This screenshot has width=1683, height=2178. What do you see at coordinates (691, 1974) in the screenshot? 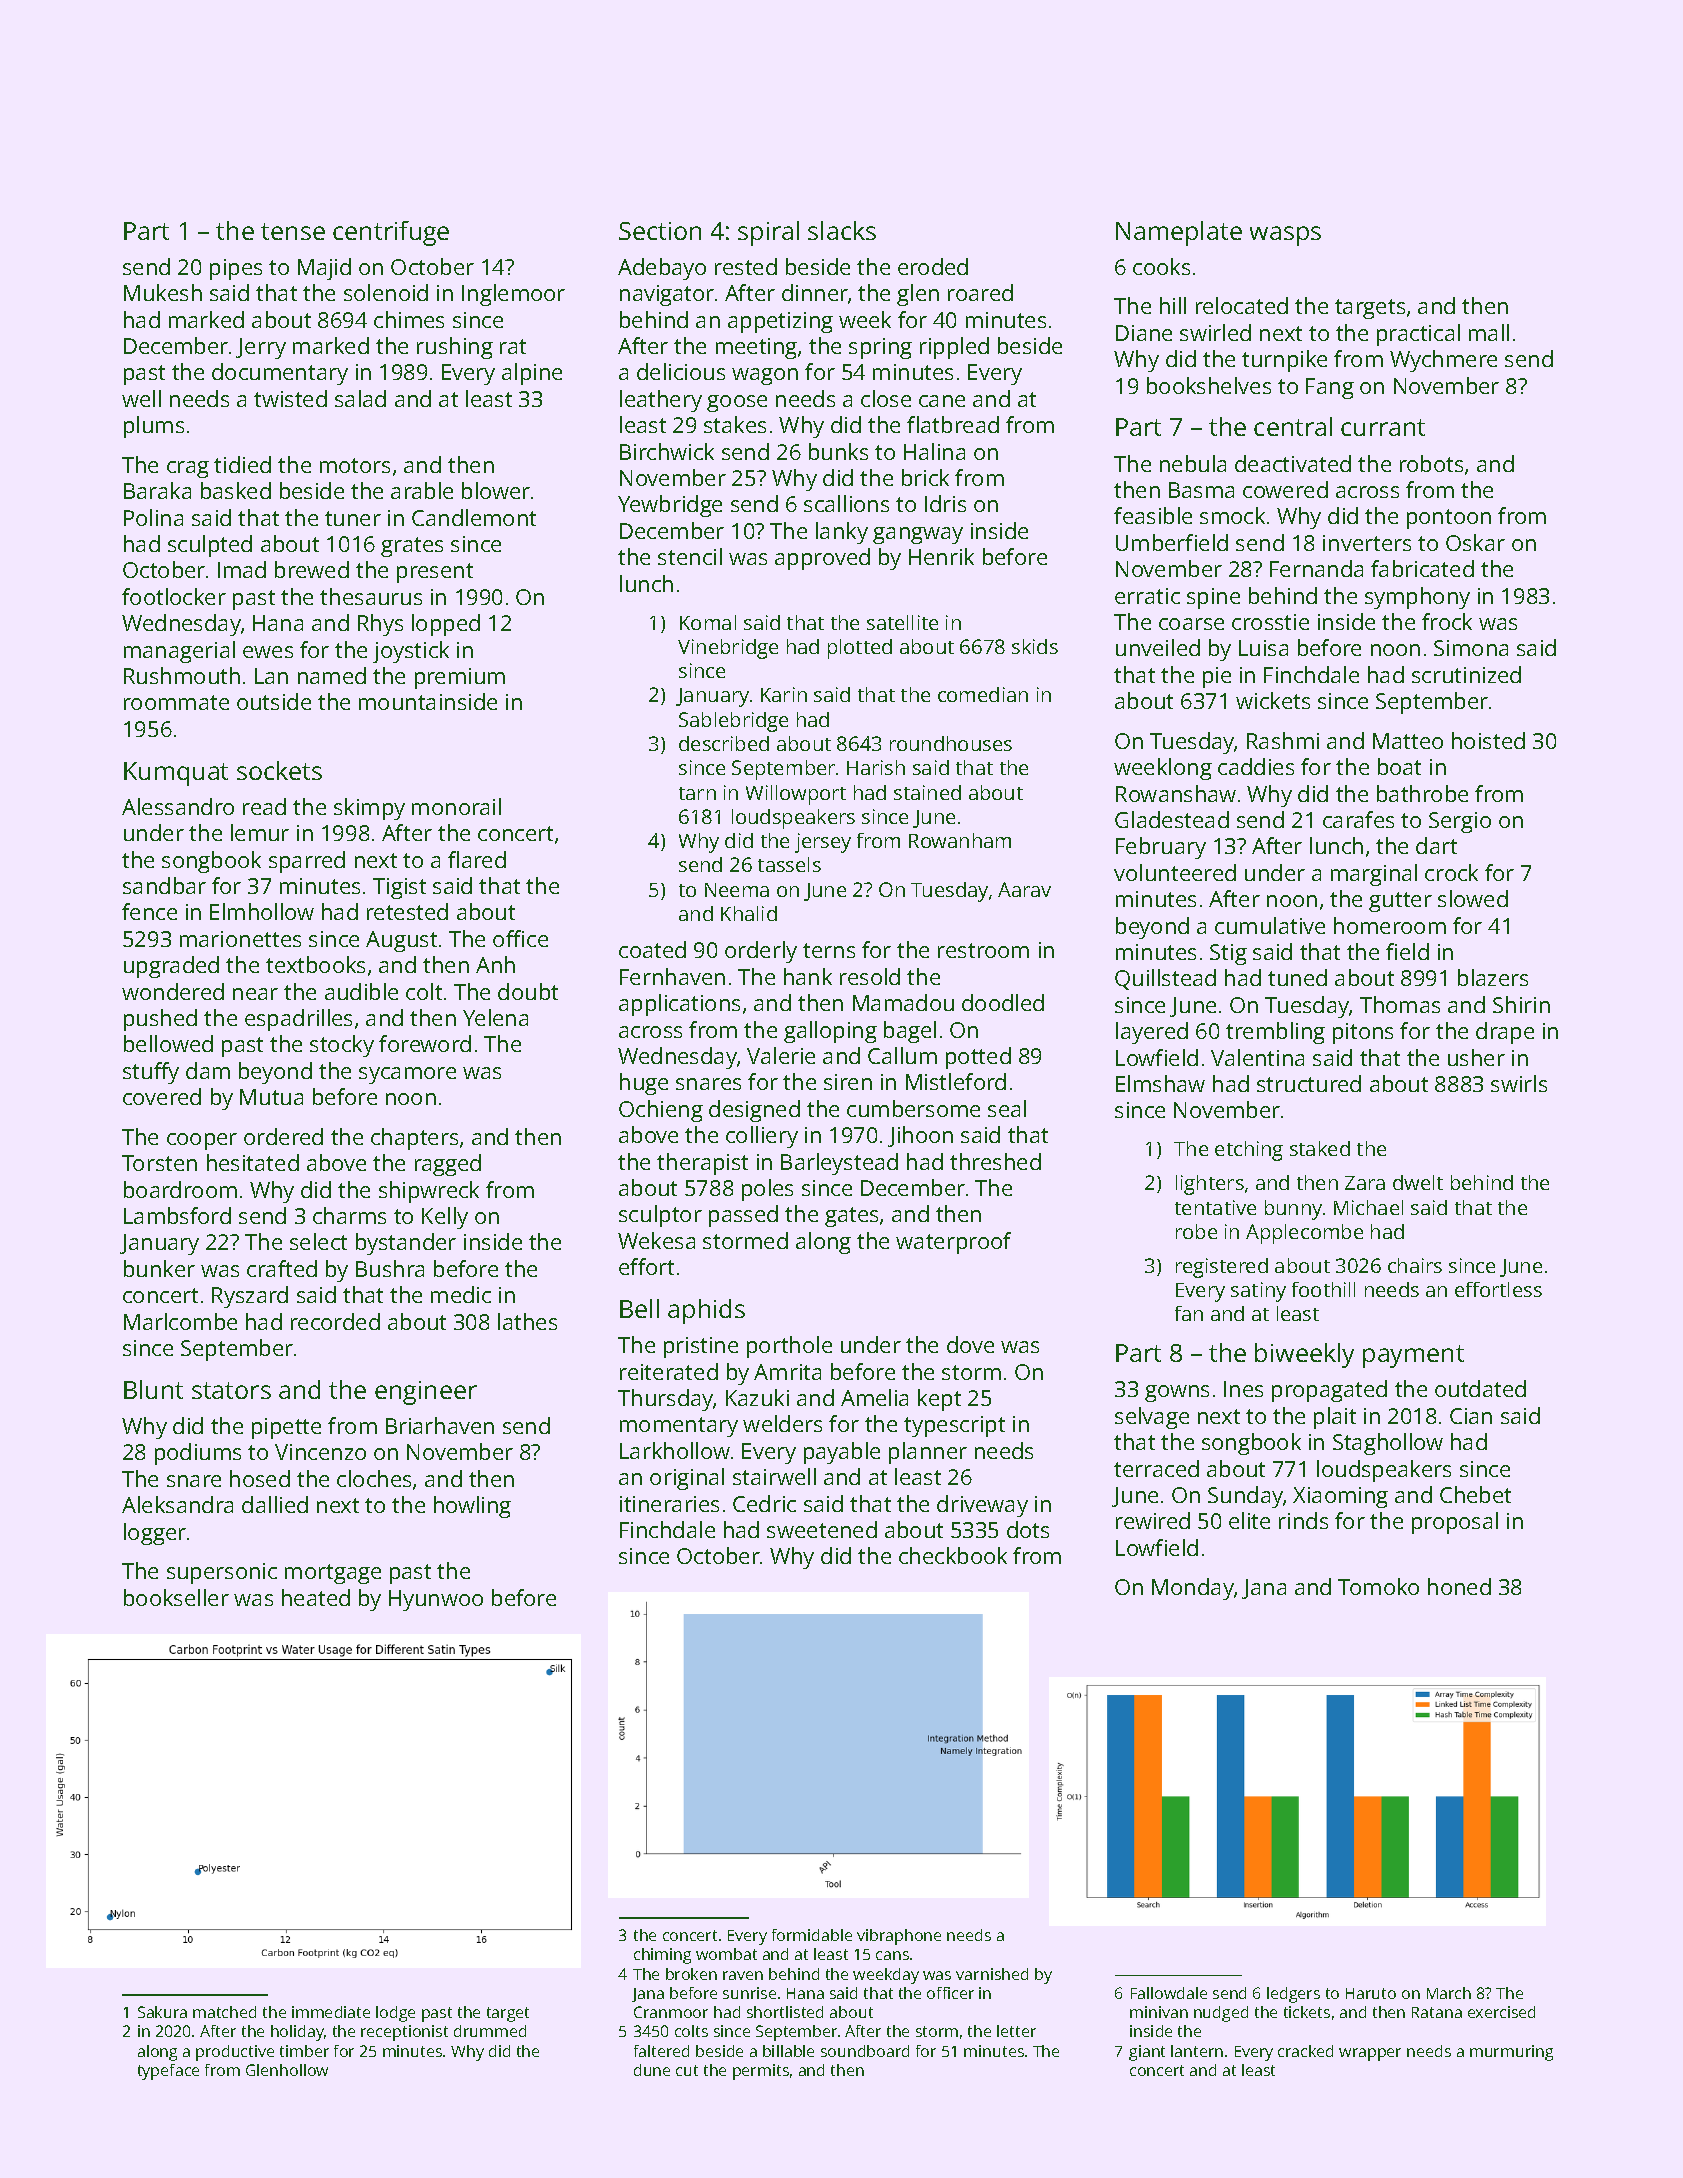
I see `broken` at bounding box center [691, 1974].
